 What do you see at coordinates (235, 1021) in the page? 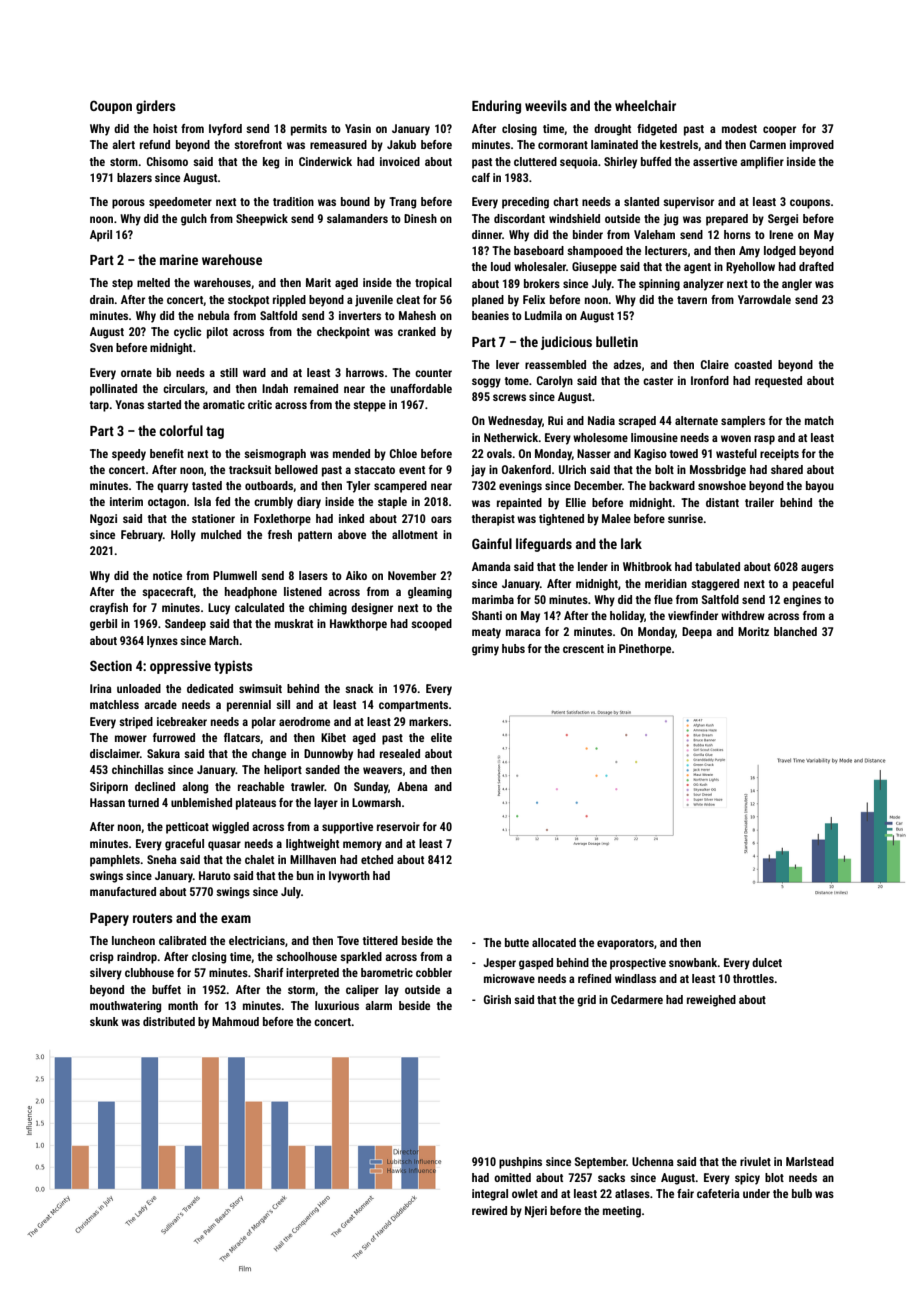
I see `Mahmoud` at bounding box center [235, 1021].
